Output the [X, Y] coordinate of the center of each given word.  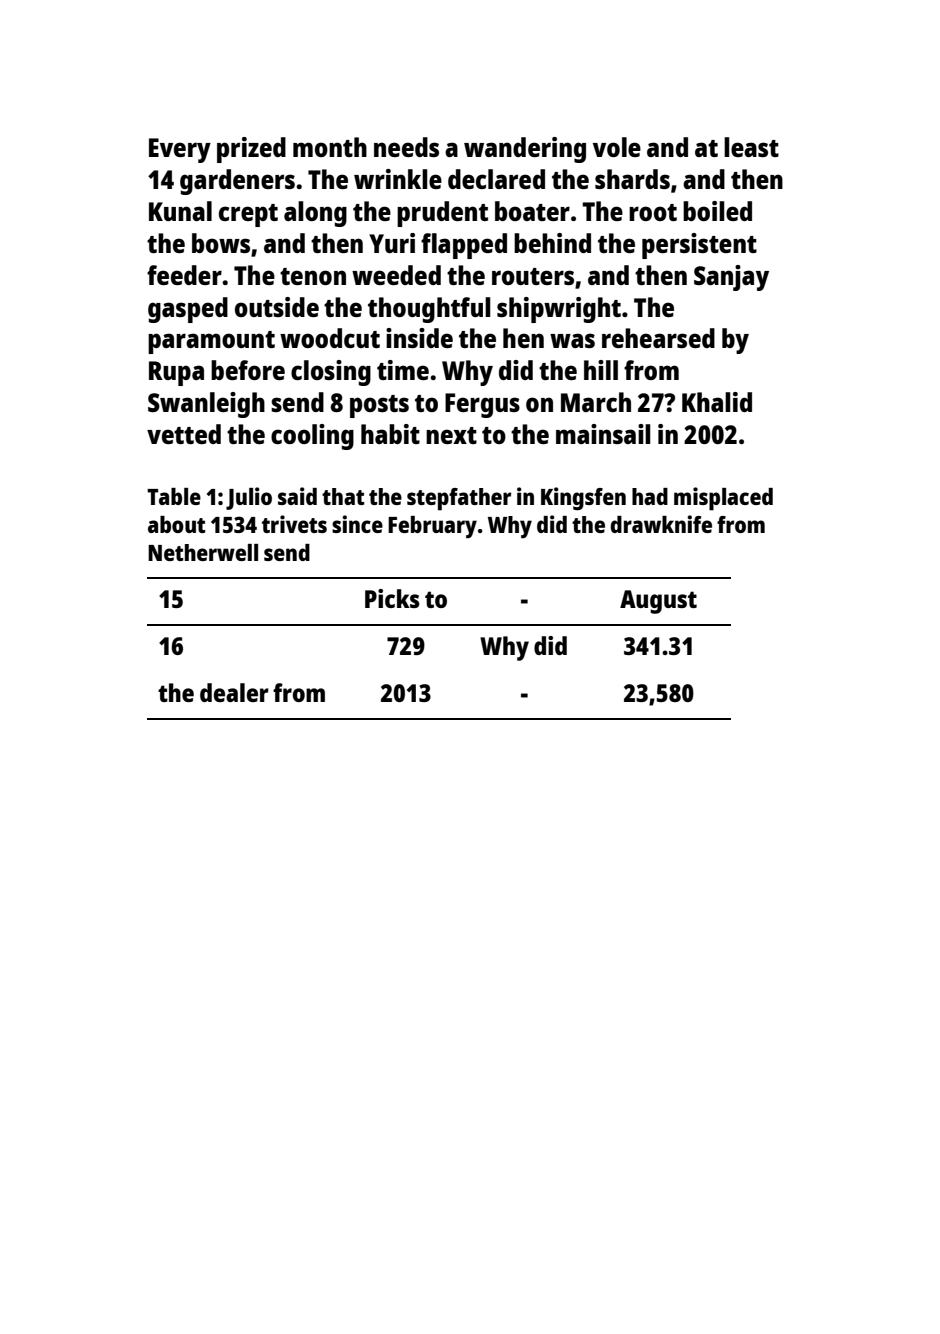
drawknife [661, 524]
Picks [392, 598]
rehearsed [658, 338]
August [658, 602]
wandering [525, 150]
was [572, 340]
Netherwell [203, 552]
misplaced [723, 499]
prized [251, 150]
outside [277, 307]
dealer [234, 692]
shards [632, 179]
